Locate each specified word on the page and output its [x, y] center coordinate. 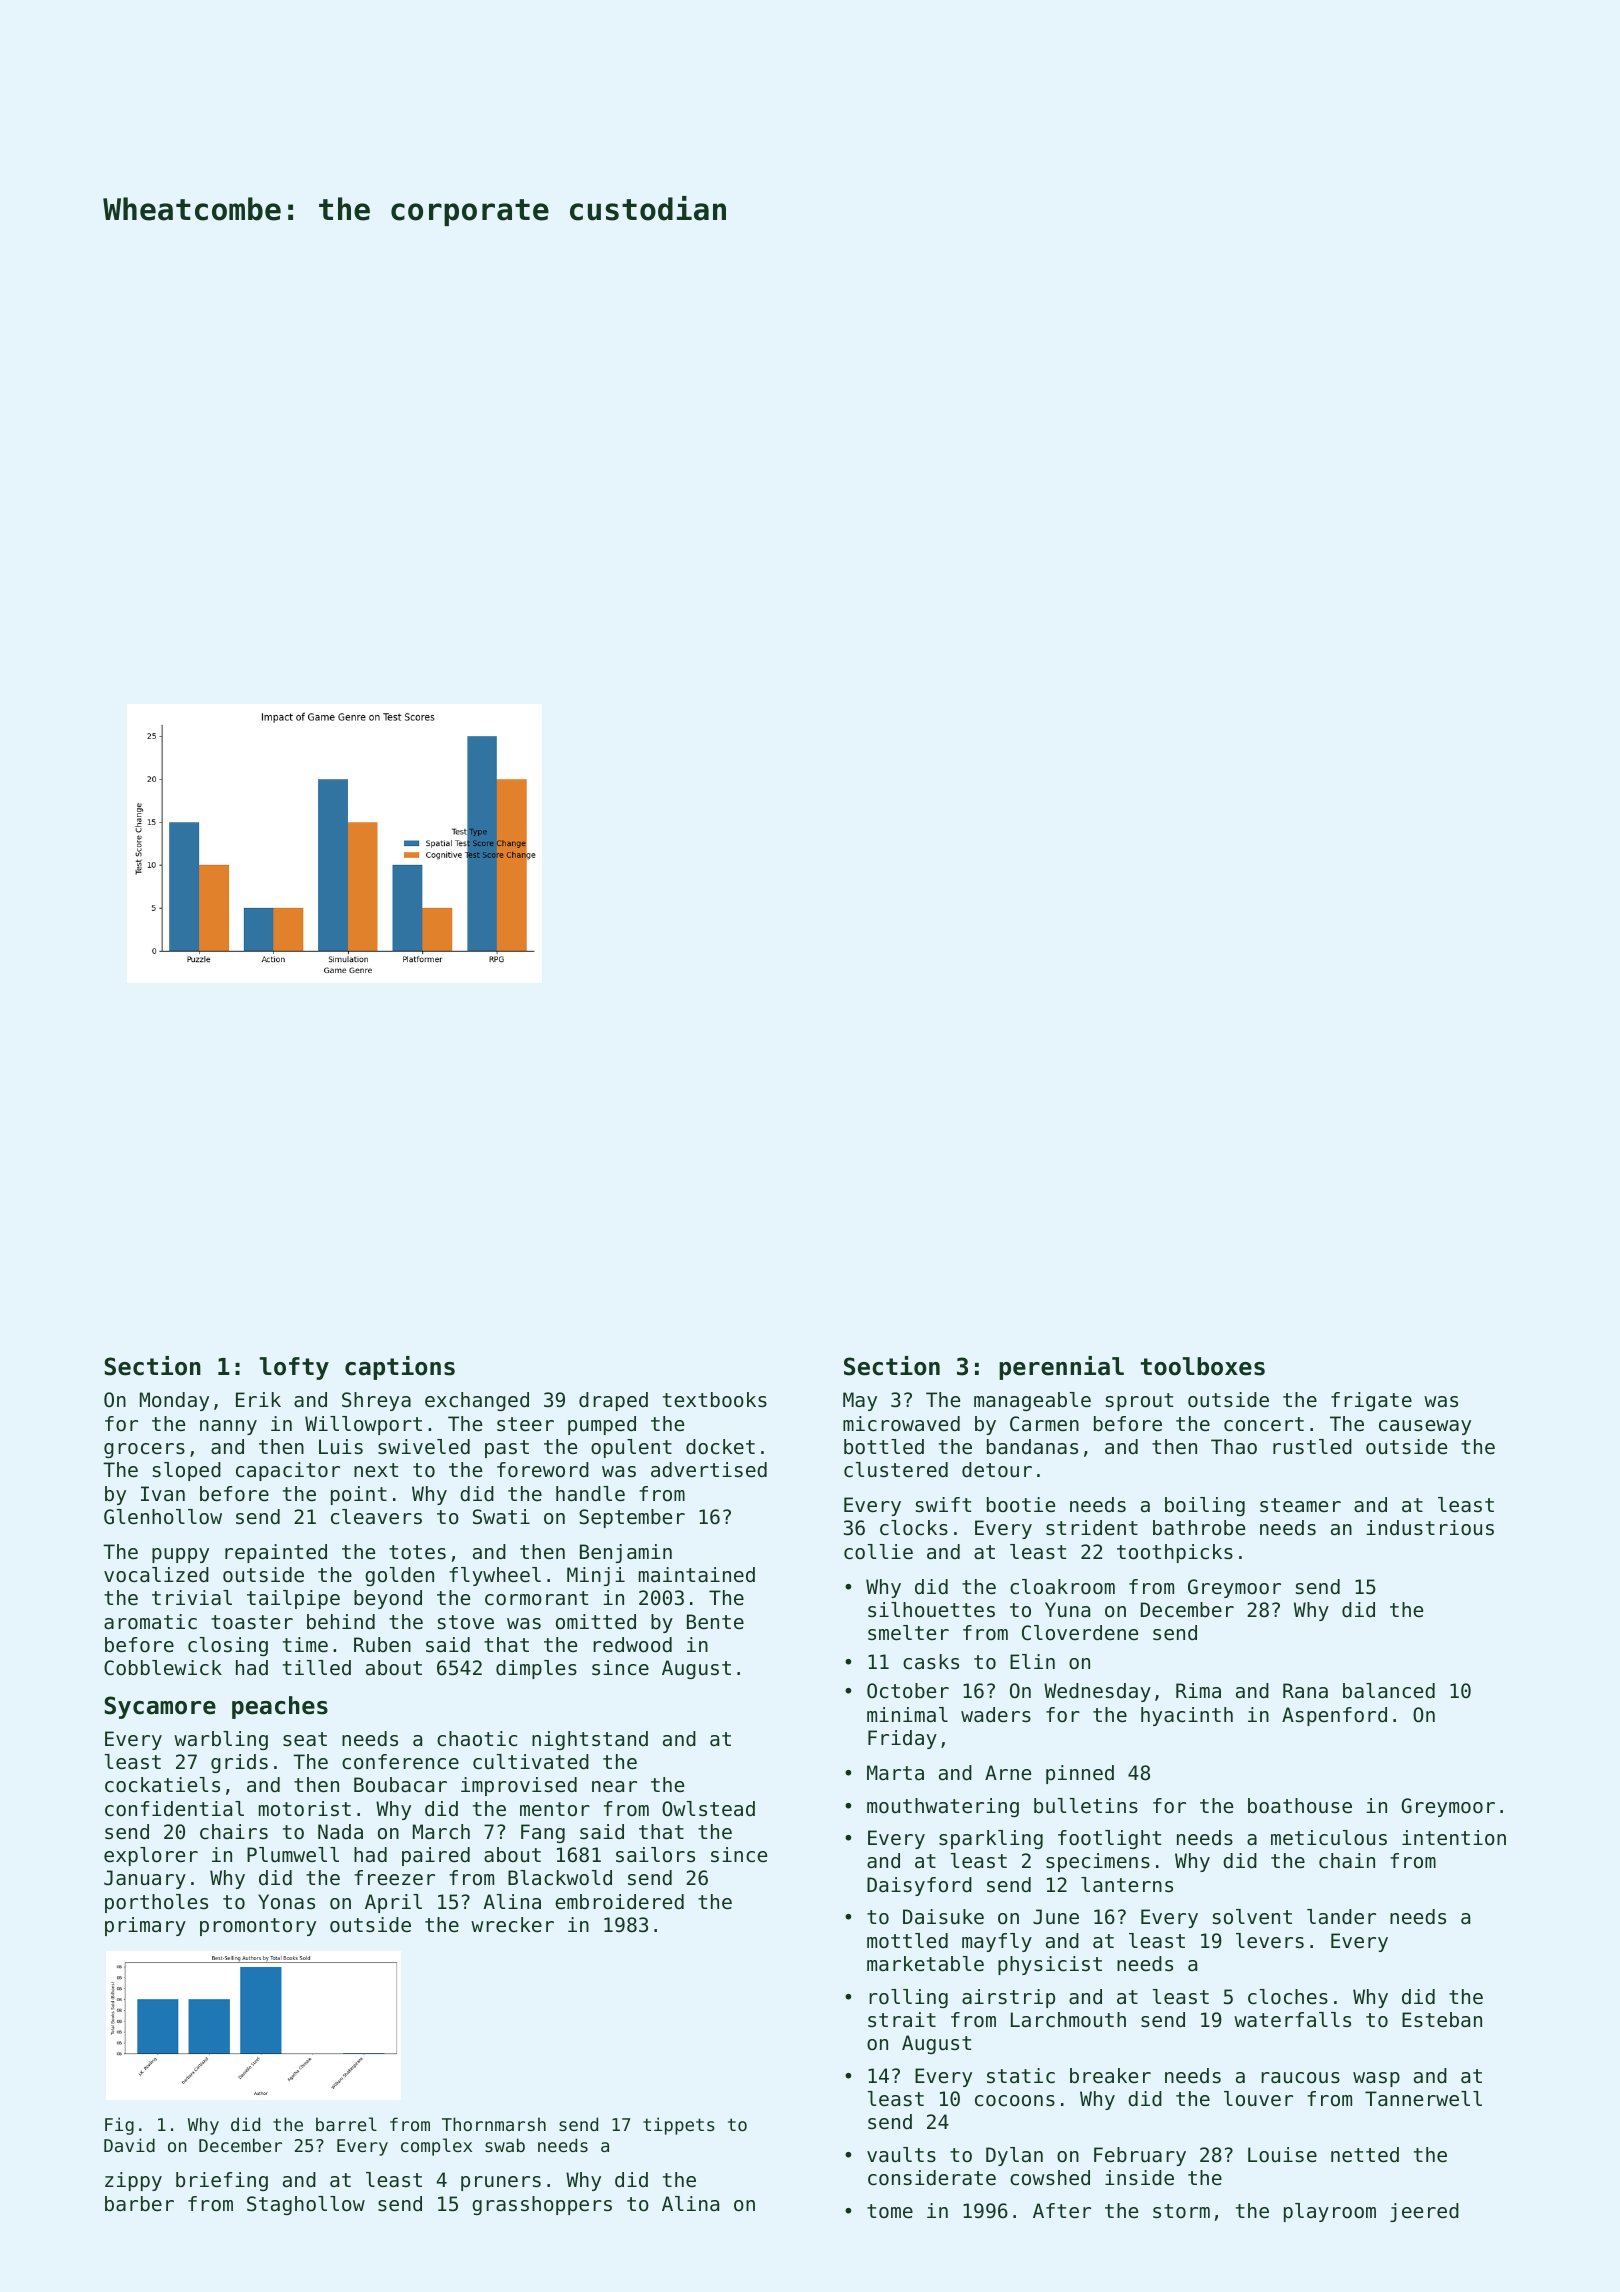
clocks [914, 1528]
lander [1341, 1917]
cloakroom [1062, 1587]
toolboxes [1203, 1366]
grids [239, 1763]
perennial [1061, 1368]
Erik [258, 1399]
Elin [1032, 1661]
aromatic [150, 1622]
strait [902, 2019]
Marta [895, 1772]
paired [436, 1856]
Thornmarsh [494, 2124]
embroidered [619, 1902]
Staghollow [306, 2205]
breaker [1110, 2076]
